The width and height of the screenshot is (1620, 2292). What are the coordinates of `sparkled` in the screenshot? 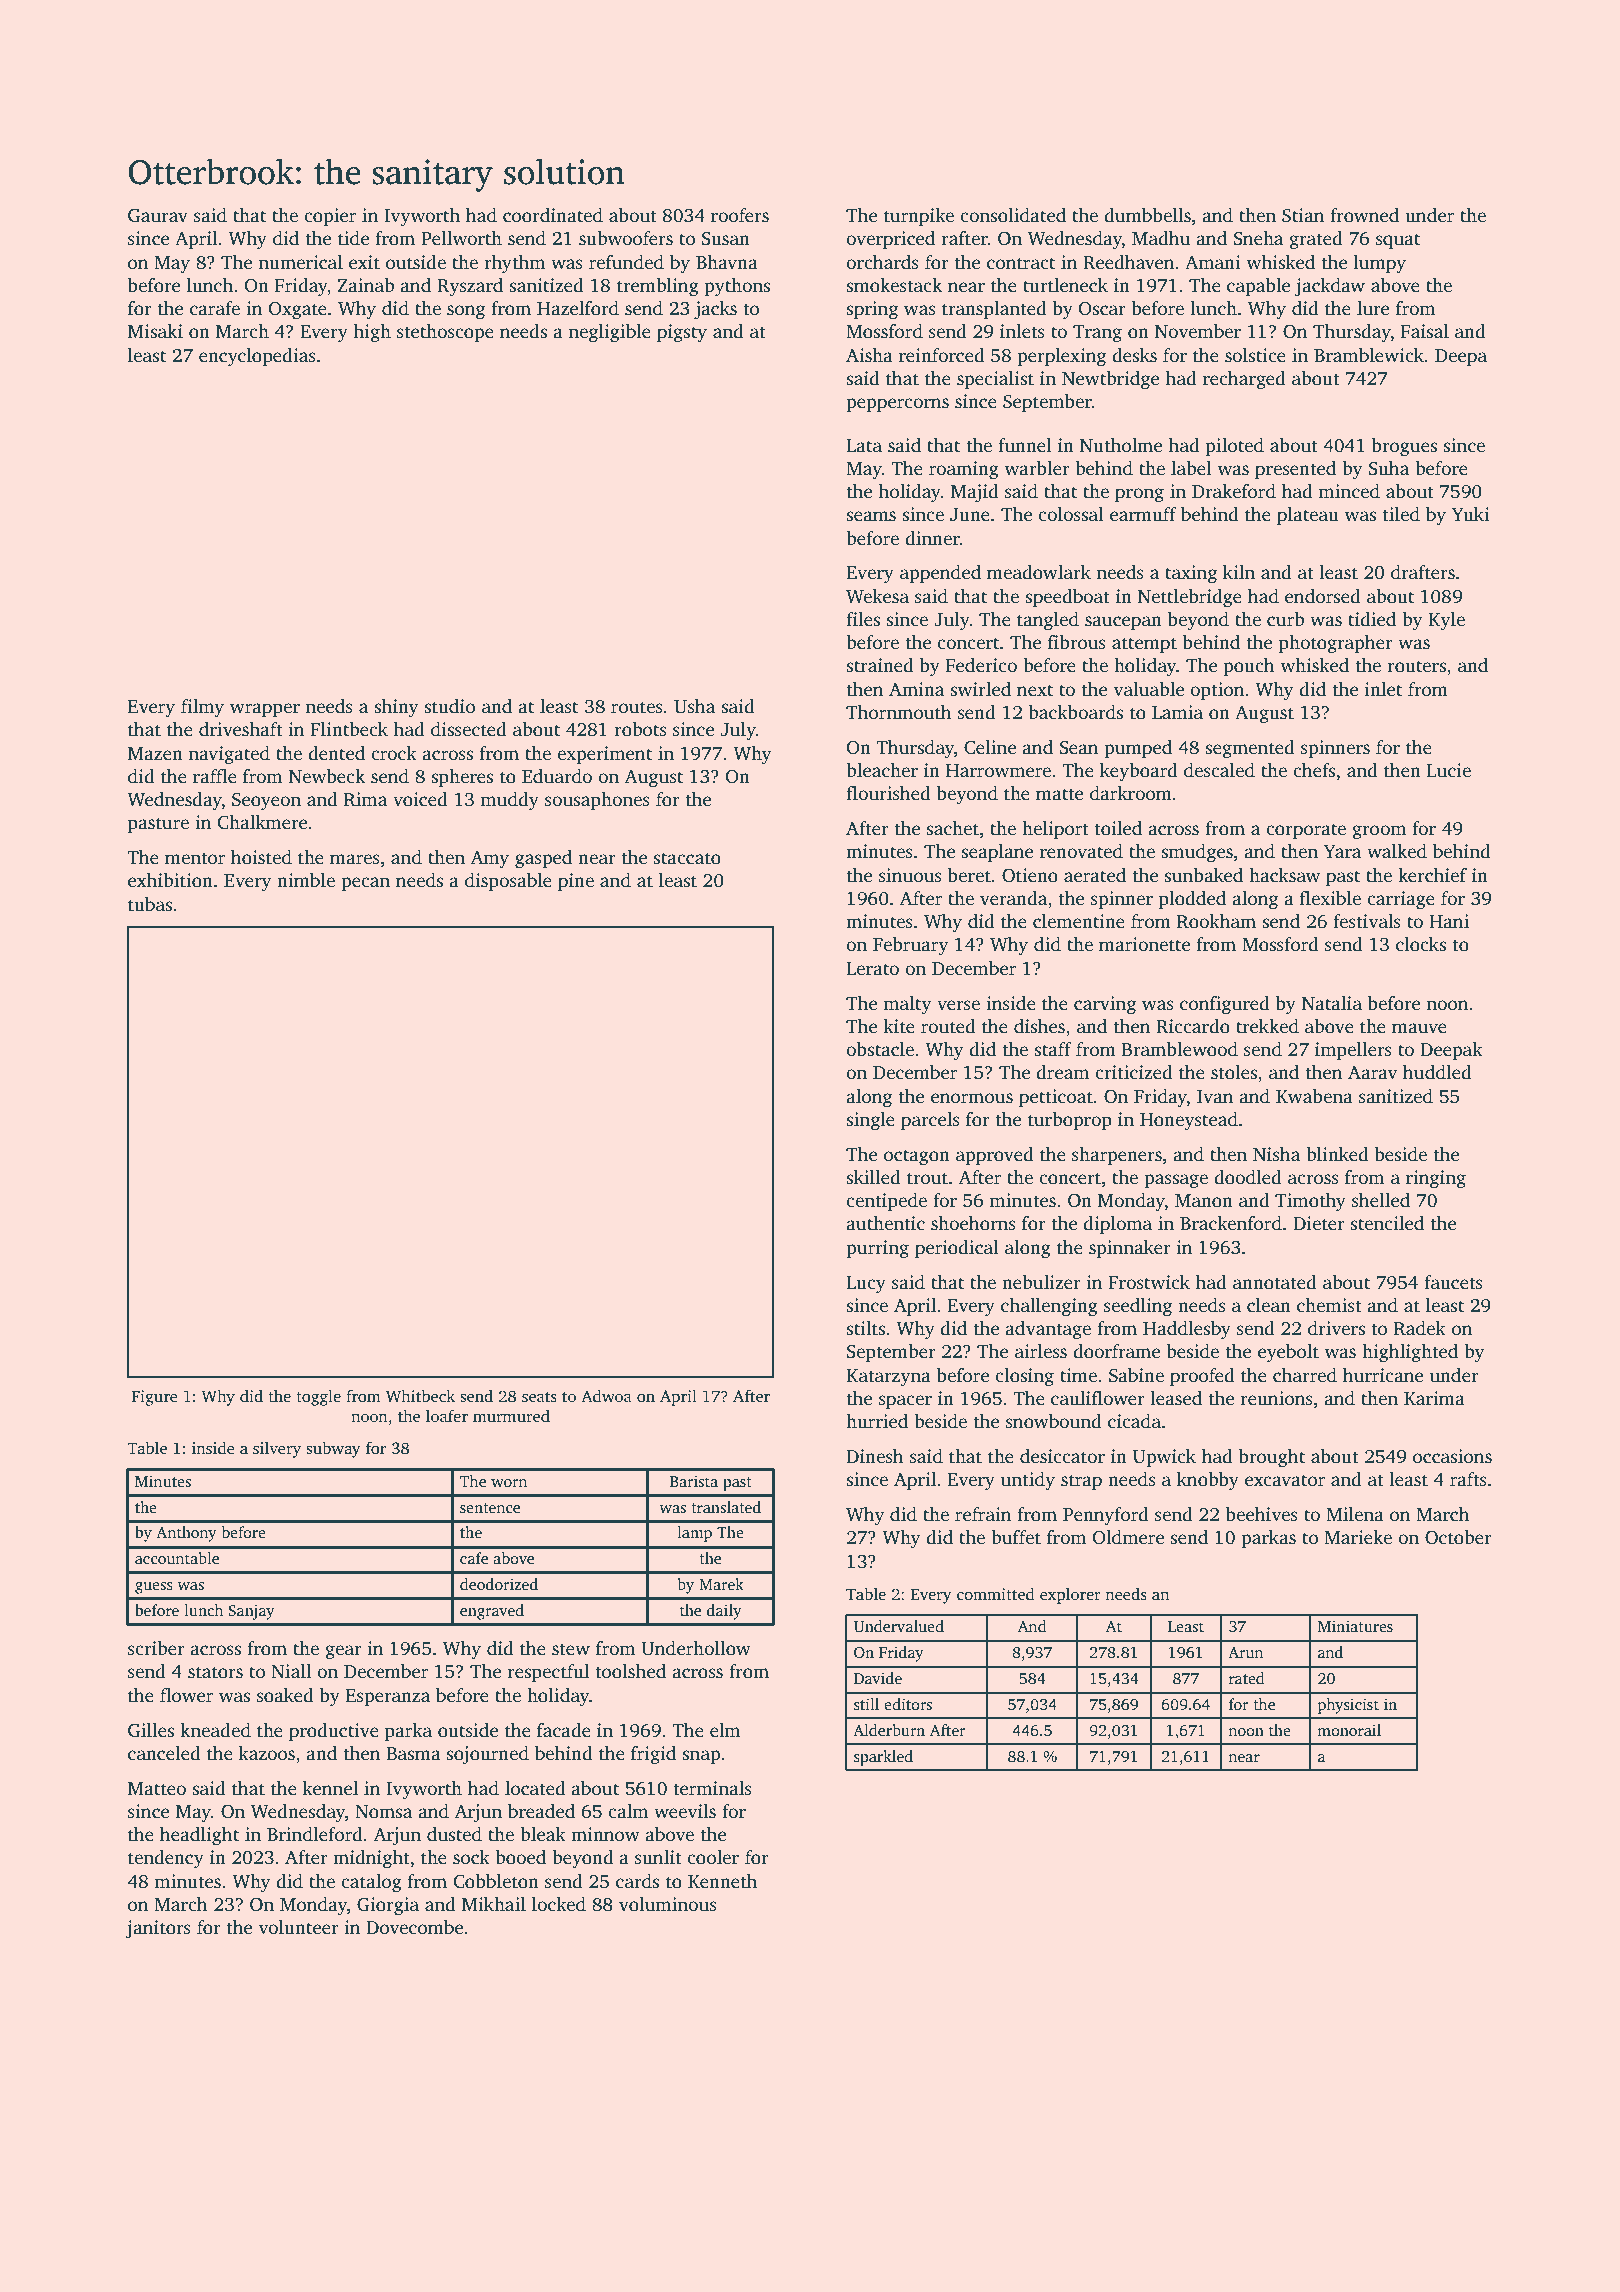 It's located at (883, 1758).
